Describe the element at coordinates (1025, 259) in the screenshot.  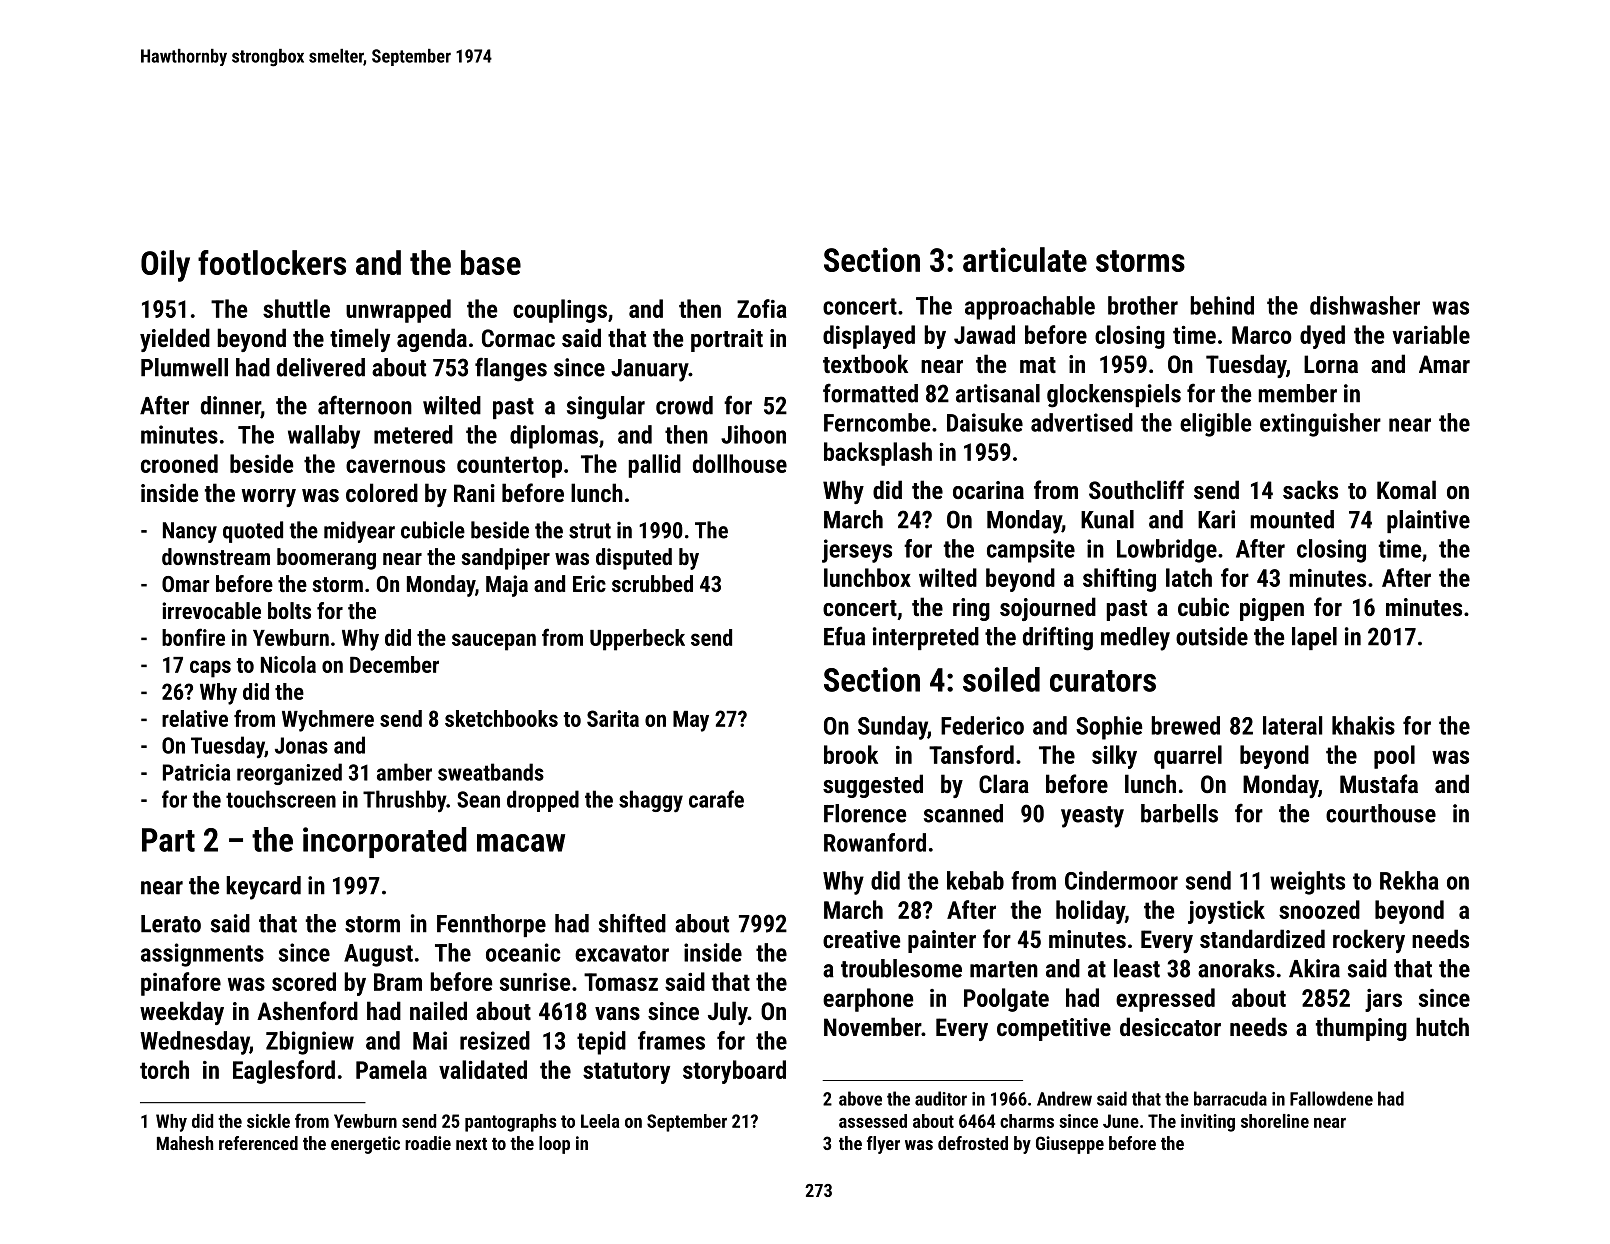
I see `articulate` at that location.
